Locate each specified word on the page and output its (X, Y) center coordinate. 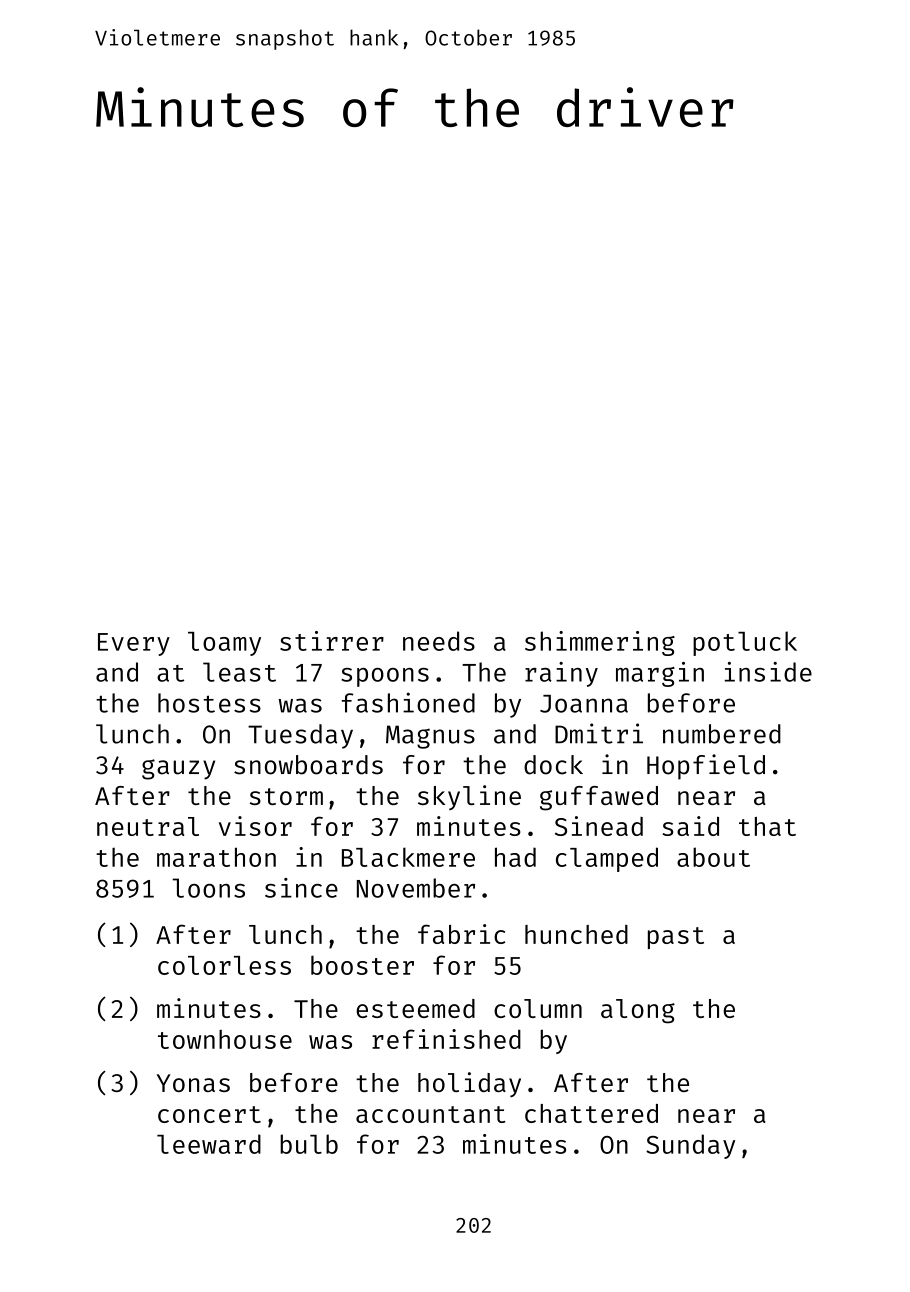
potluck (745, 643)
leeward (209, 1144)
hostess (209, 703)
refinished (446, 1039)
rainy (561, 674)
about (713, 857)
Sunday (690, 1146)
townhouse (225, 1039)
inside (768, 672)
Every (134, 644)
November (416, 888)
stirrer (332, 641)
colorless (224, 965)
